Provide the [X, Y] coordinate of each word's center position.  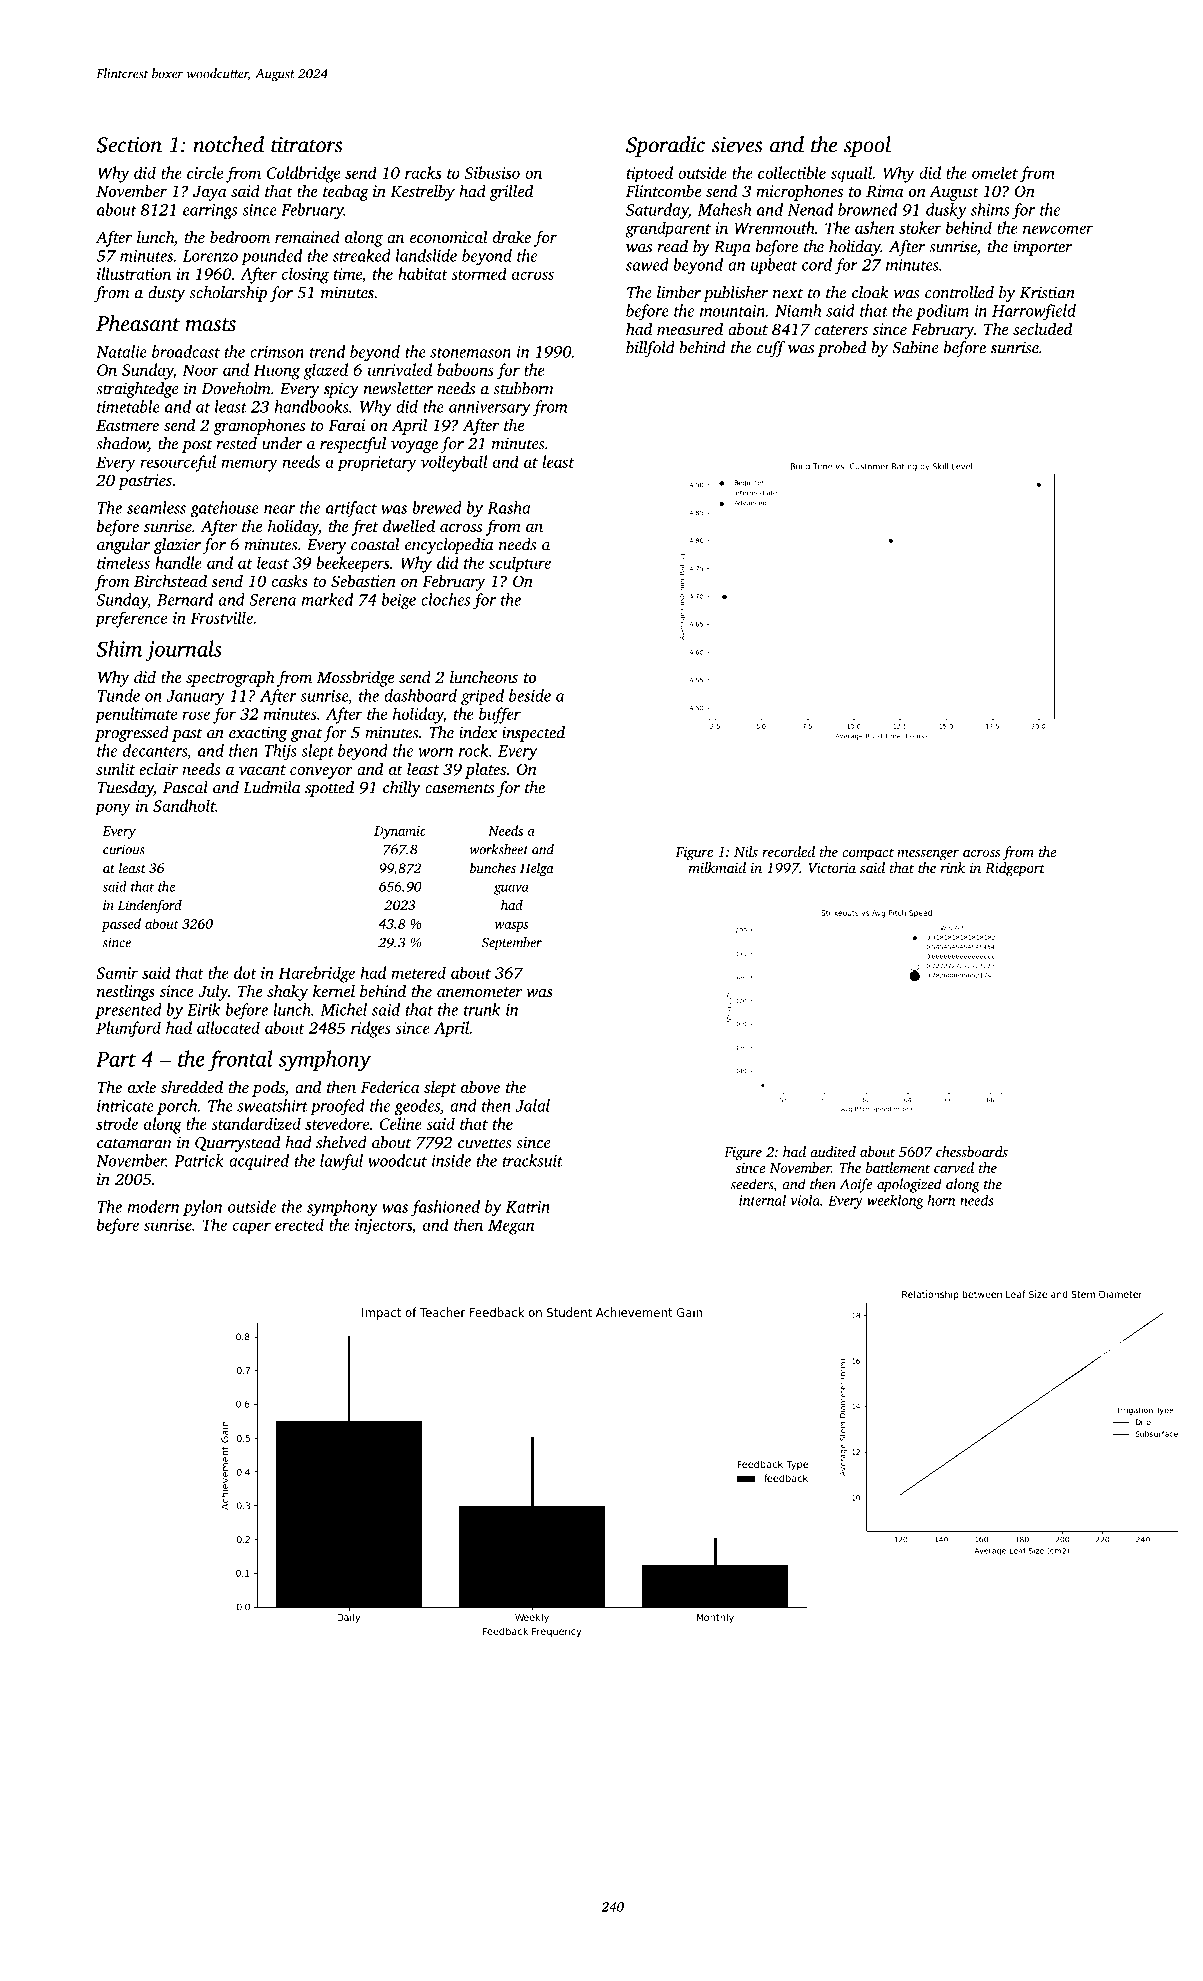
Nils [746, 851]
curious [124, 849]
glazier [177, 546]
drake [512, 236]
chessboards [972, 1151]
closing [305, 275]
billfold [650, 349]
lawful [341, 1162]
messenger [928, 855]
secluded [1042, 328]
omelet [995, 172]
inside [451, 1160]
